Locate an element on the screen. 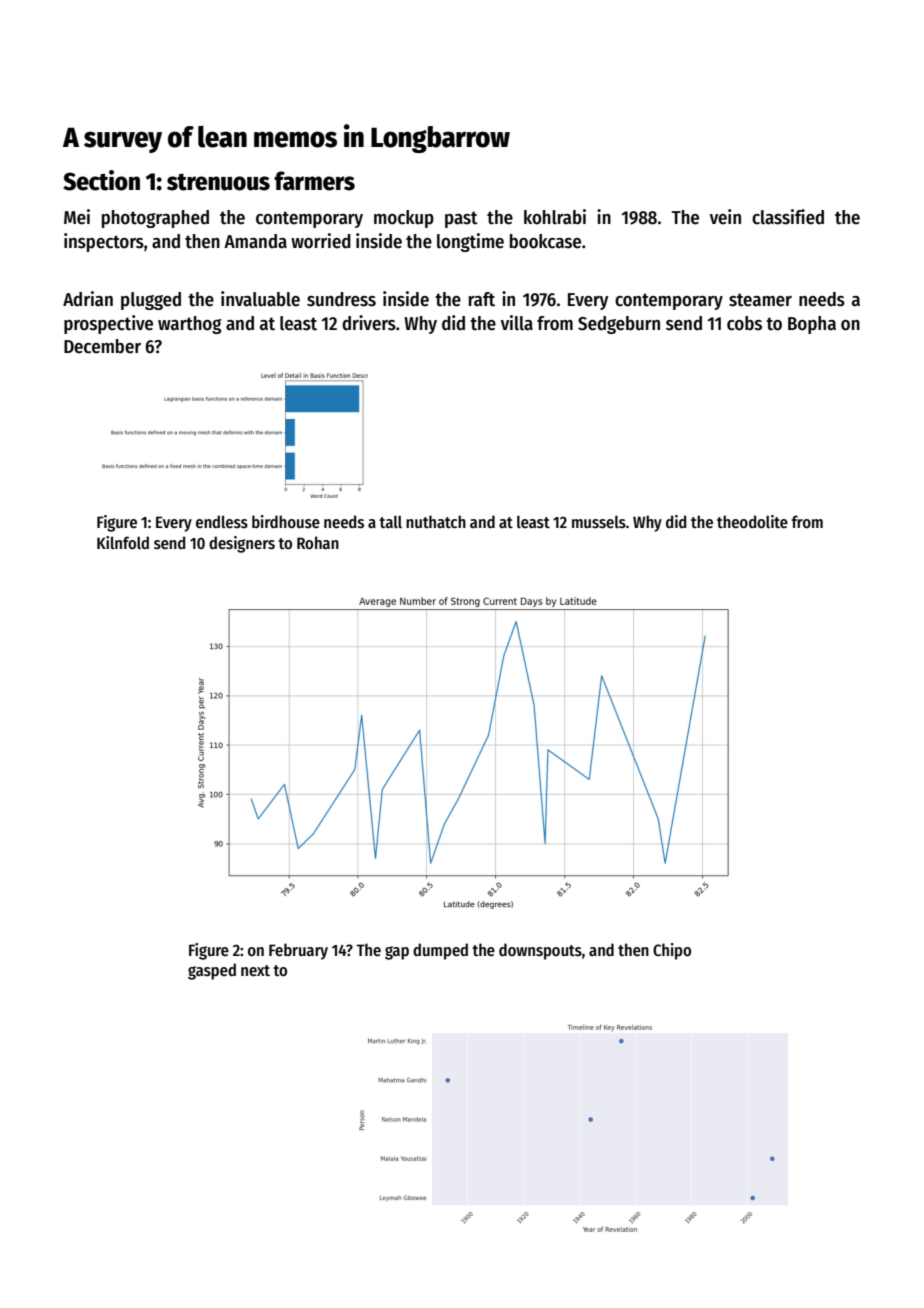  cobs is located at coordinates (744, 323).
